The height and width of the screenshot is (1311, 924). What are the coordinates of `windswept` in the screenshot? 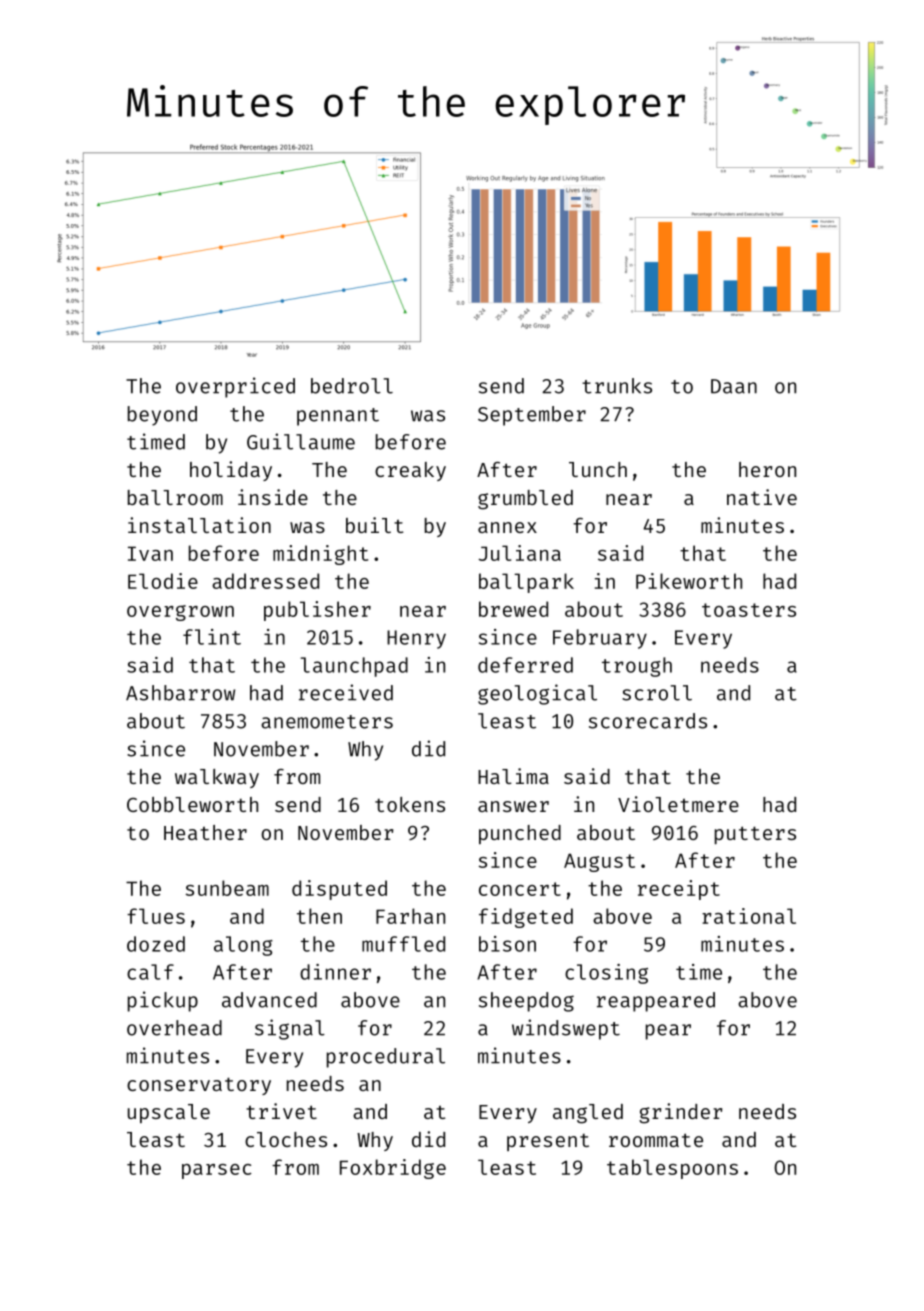 It's located at (566, 1029).
